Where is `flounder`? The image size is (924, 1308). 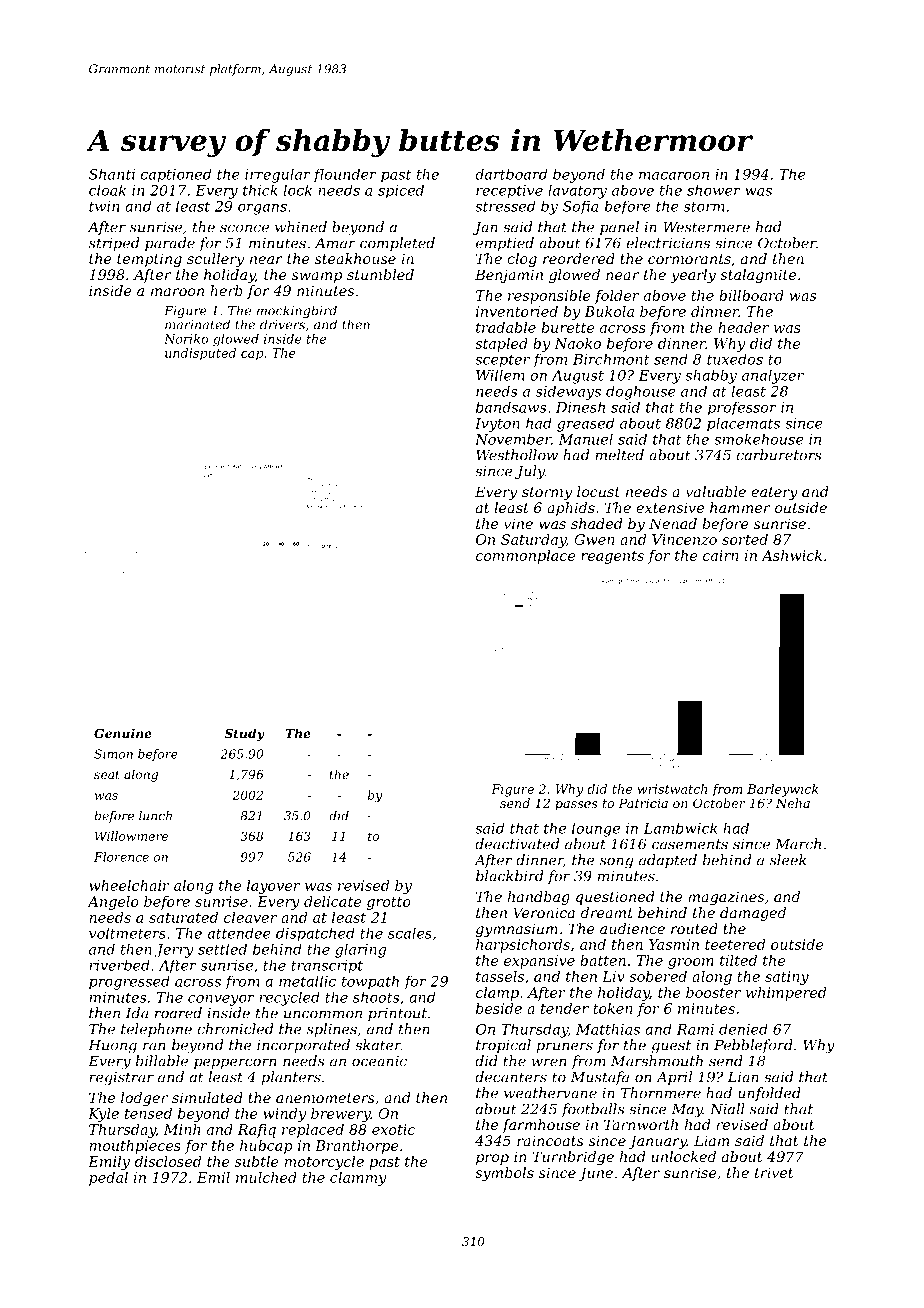 flounder is located at coordinates (345, 176).
